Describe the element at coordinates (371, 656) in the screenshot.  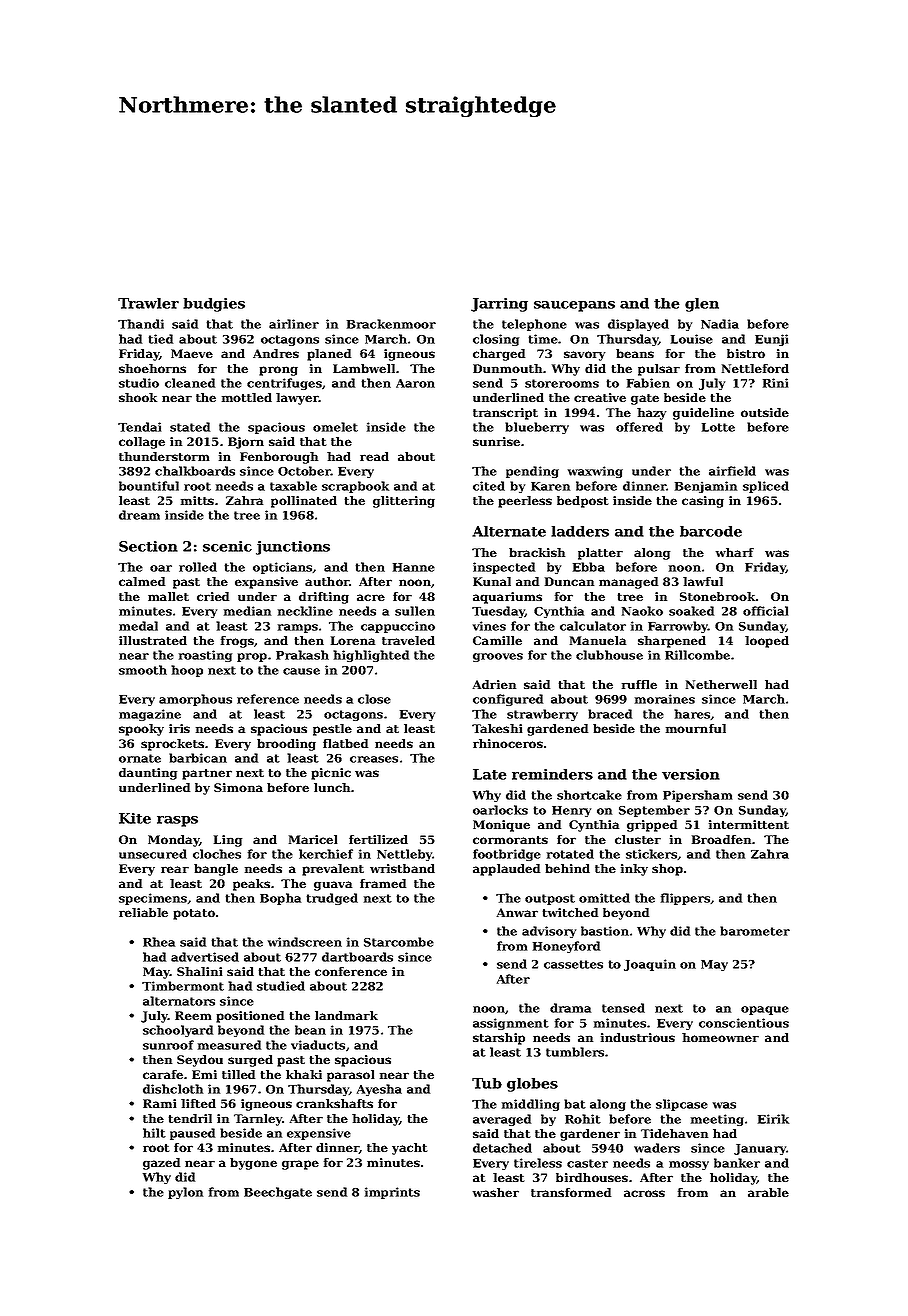
I see `highlighted` at that location.
